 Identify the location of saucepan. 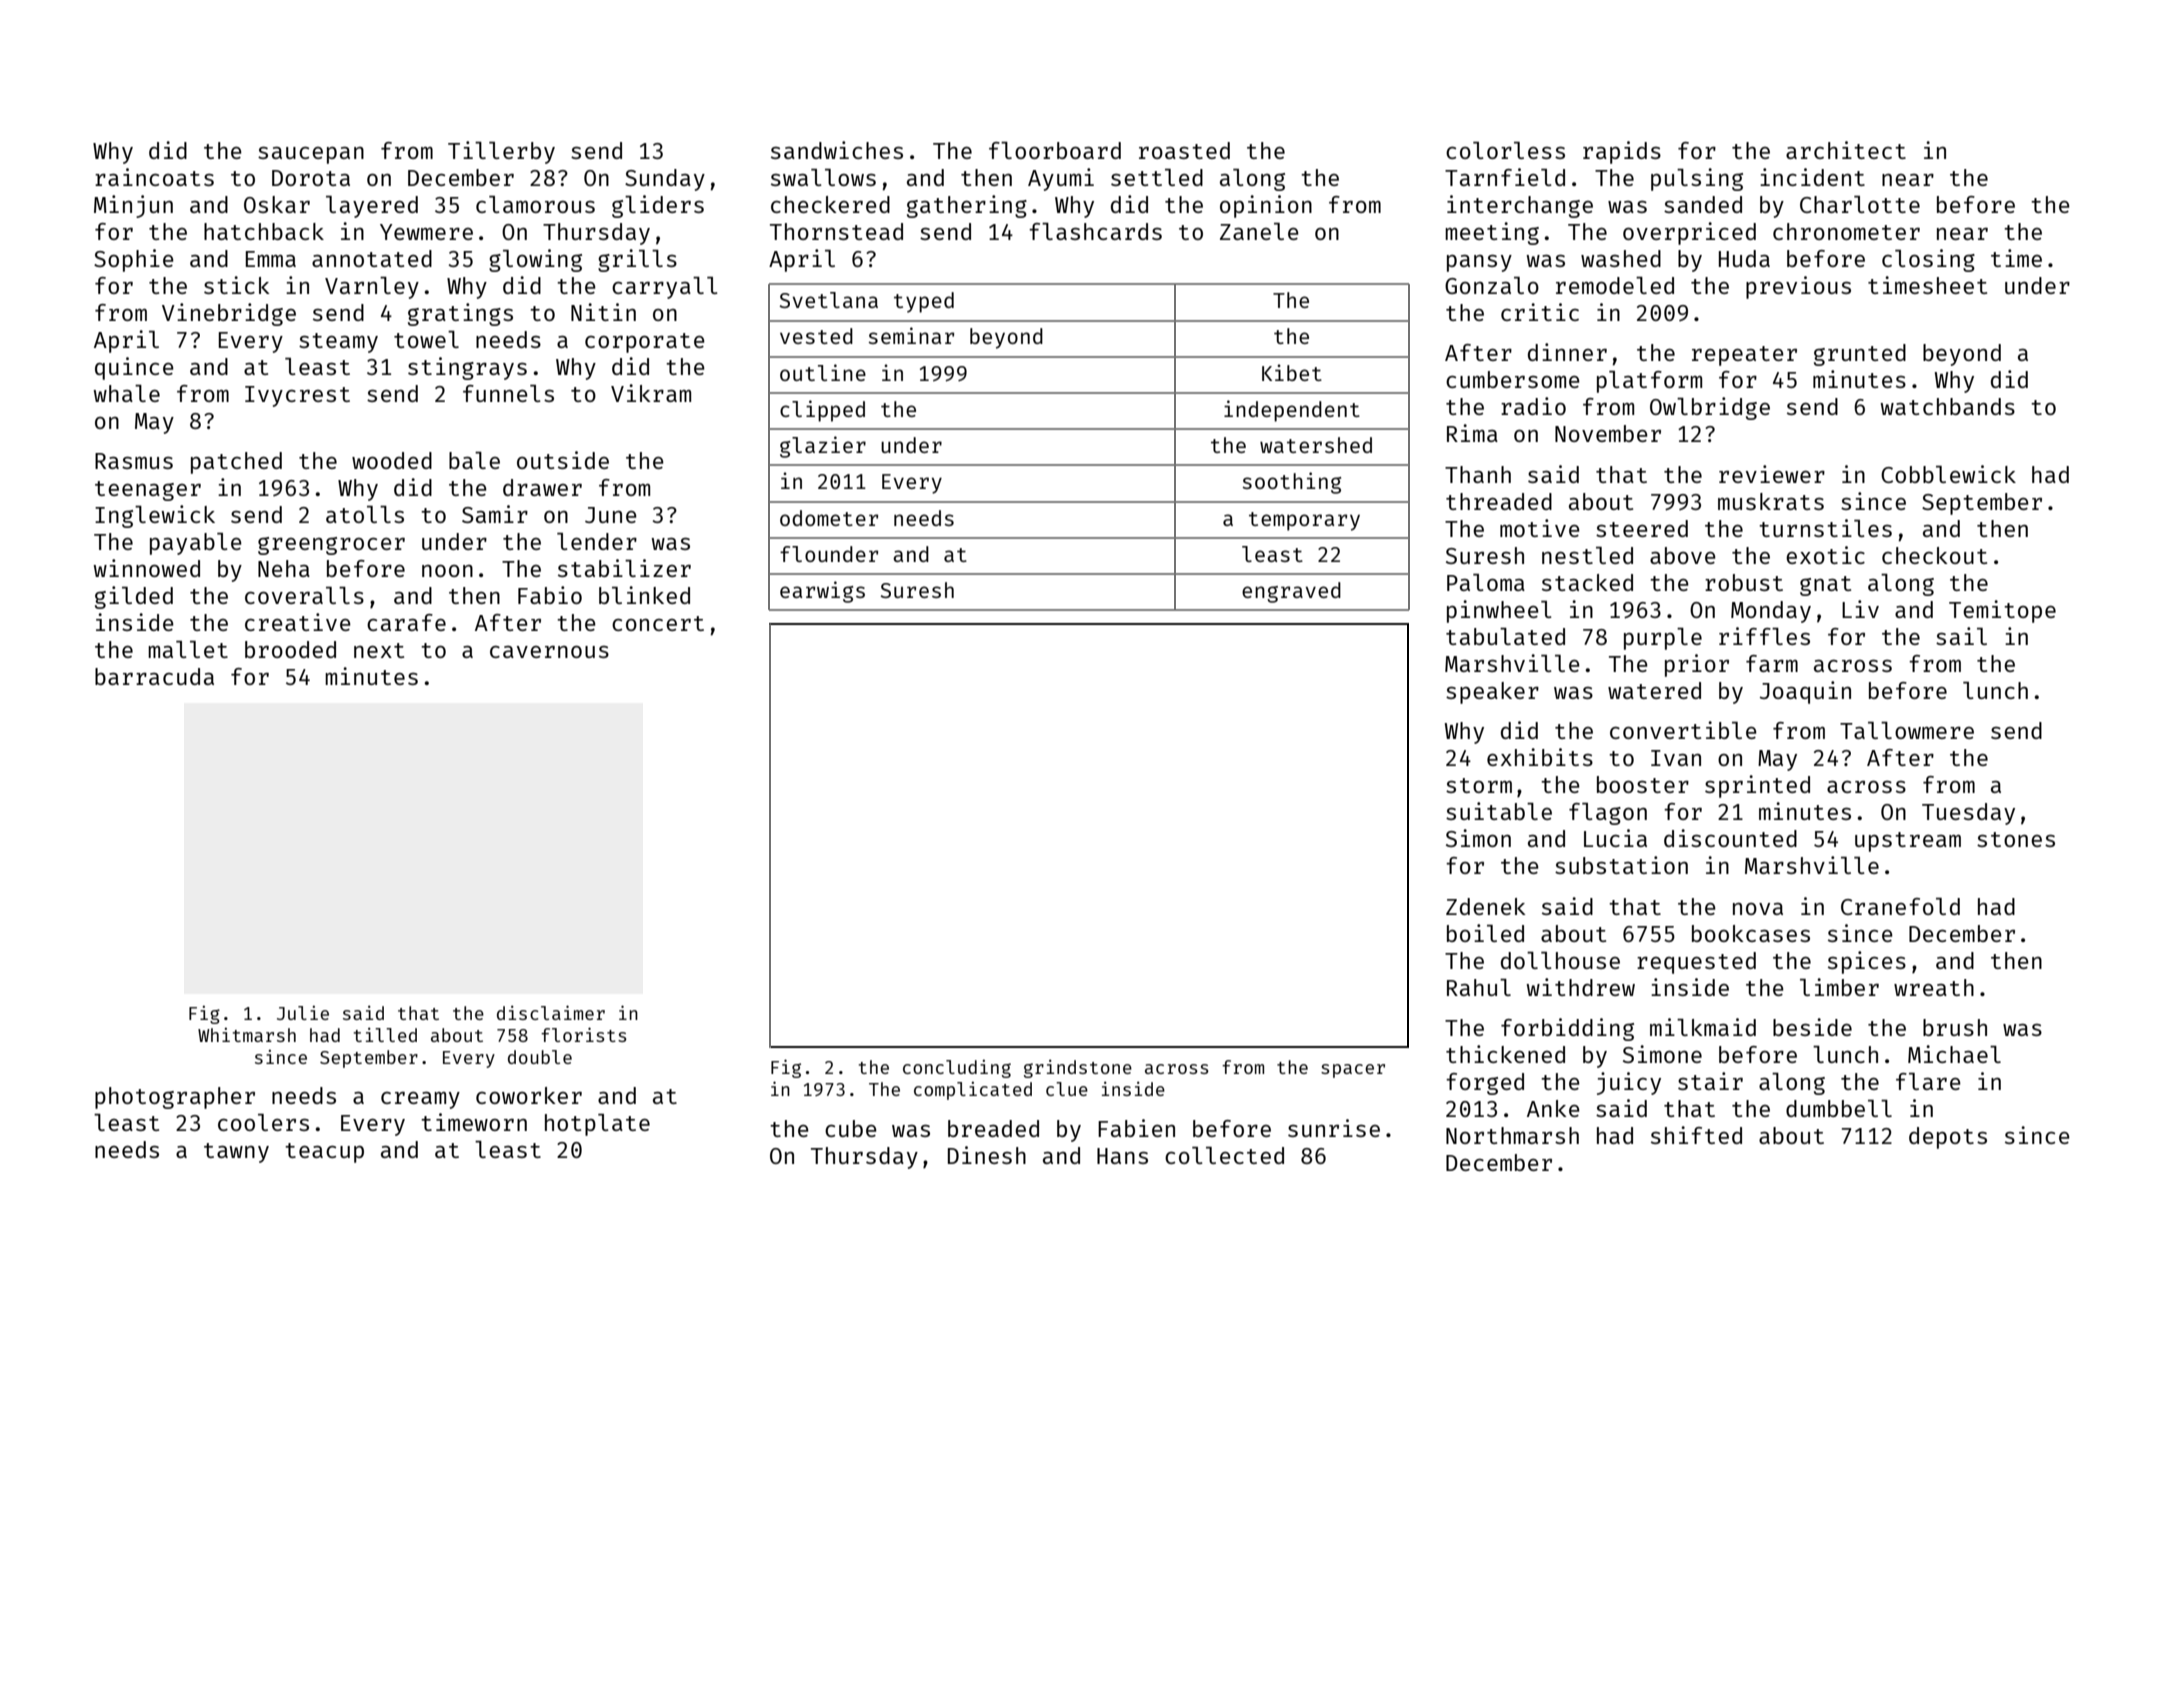
(311, 155).
